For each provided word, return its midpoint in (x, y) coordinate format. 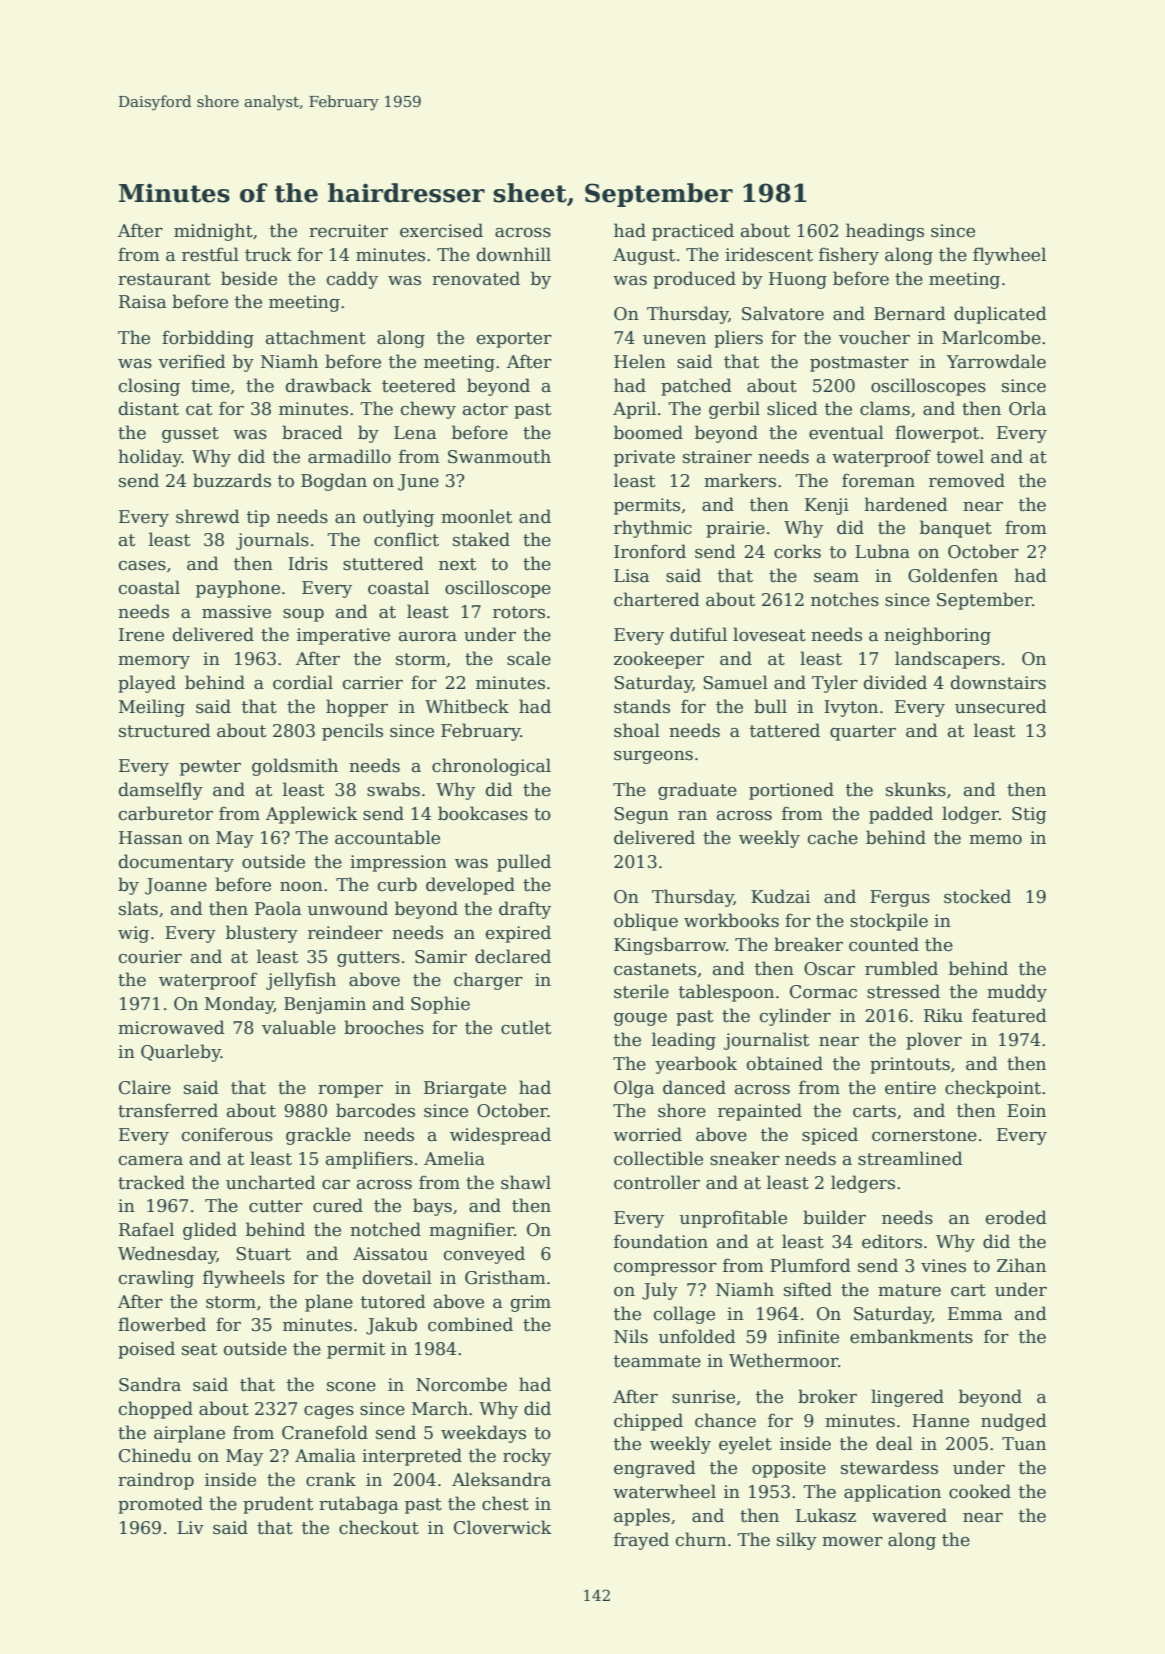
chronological (491, 767)
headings (885, 232)
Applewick (312, 815)
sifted (808, 1289)
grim (531, 1303)
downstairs (998, 682)
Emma (975, 1314)
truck (268, 254)
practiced (693, 232)
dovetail (397, 1277)
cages (329, 1412)
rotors (519, 612)
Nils (631, 1336)
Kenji (827, 506)
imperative (343, 636)
